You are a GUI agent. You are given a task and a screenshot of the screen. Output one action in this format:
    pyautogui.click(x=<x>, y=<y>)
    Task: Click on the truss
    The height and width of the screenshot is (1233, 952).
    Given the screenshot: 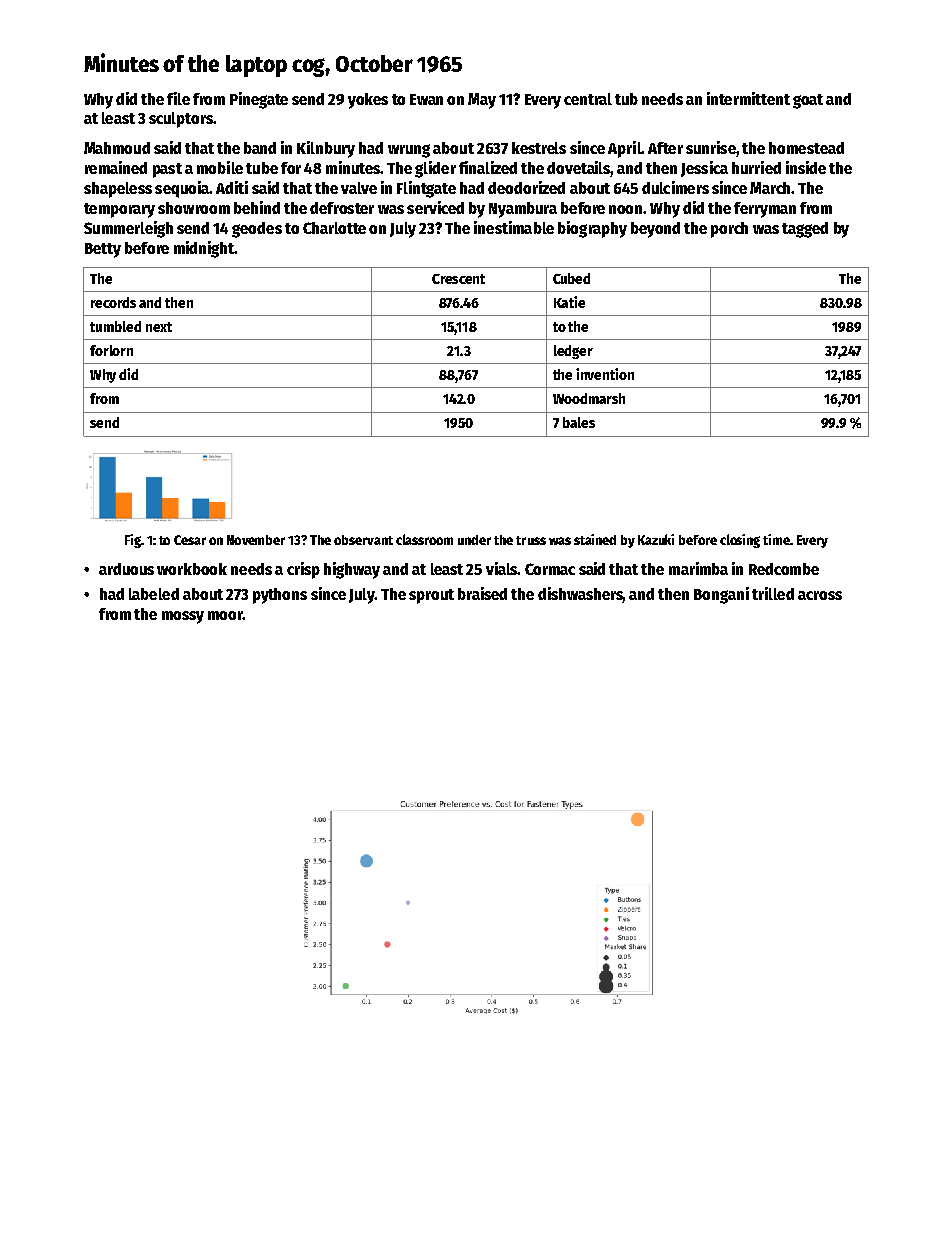 What is the action you would take?
    pyautogui.click(x=531, y=540)
